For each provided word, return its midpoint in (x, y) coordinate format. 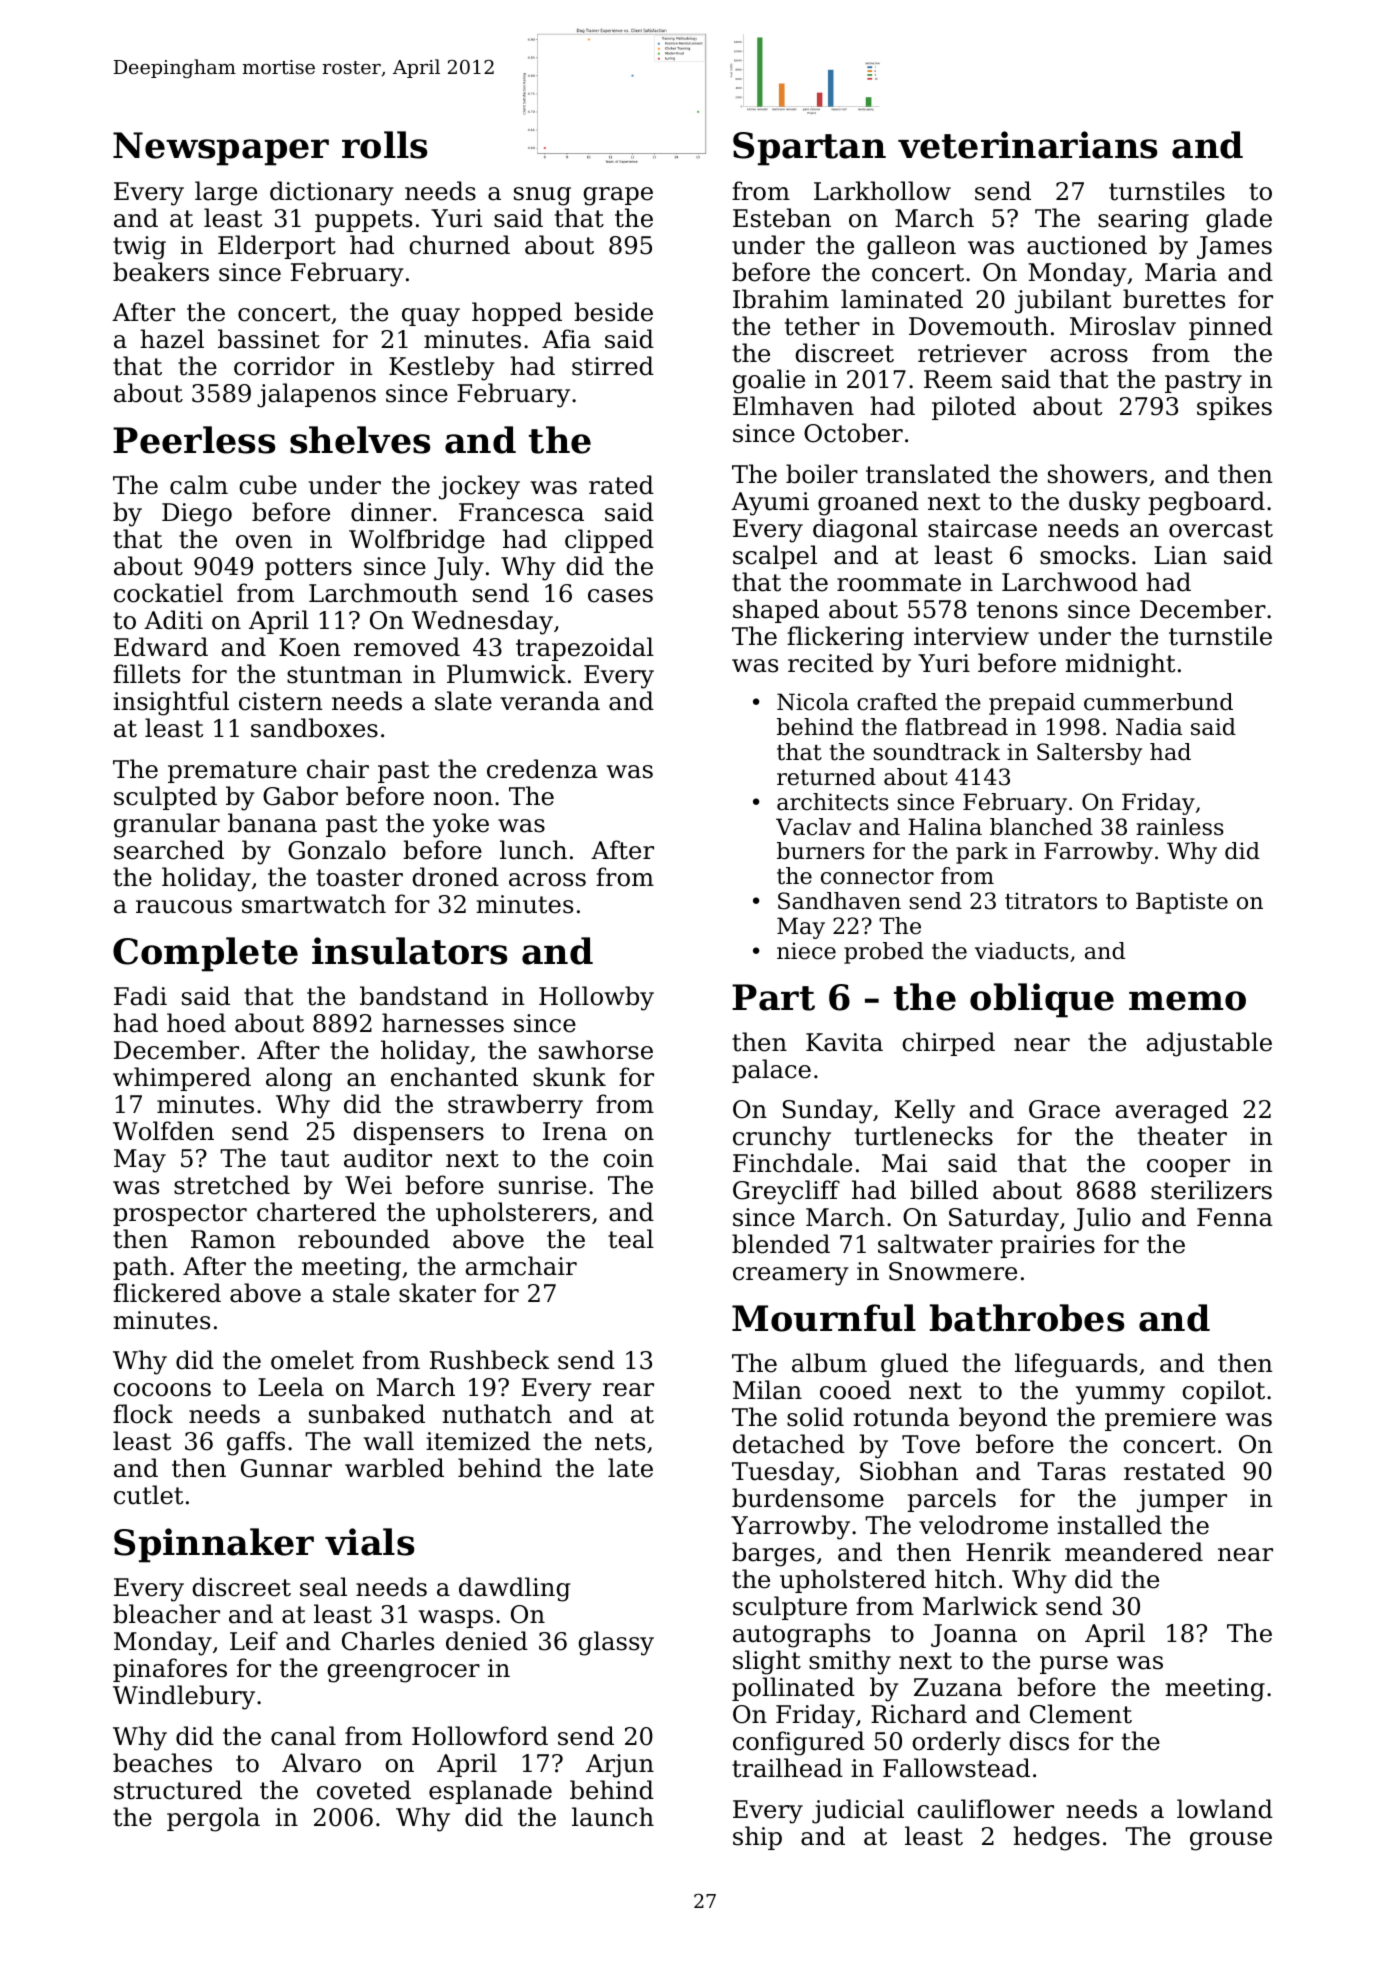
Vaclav (813, 827)
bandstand (424, 996)
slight (767, 1662)
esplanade (490, 1792)
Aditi (173, 620)
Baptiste (1182, 903)
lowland (1225, 1809)
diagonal (865, 530)
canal (303, 1736)
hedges (1056, 1838)
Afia (566, 339)
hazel (172, 339)
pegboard (1206, 503)
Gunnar (286, 1468)
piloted (974, 408)
